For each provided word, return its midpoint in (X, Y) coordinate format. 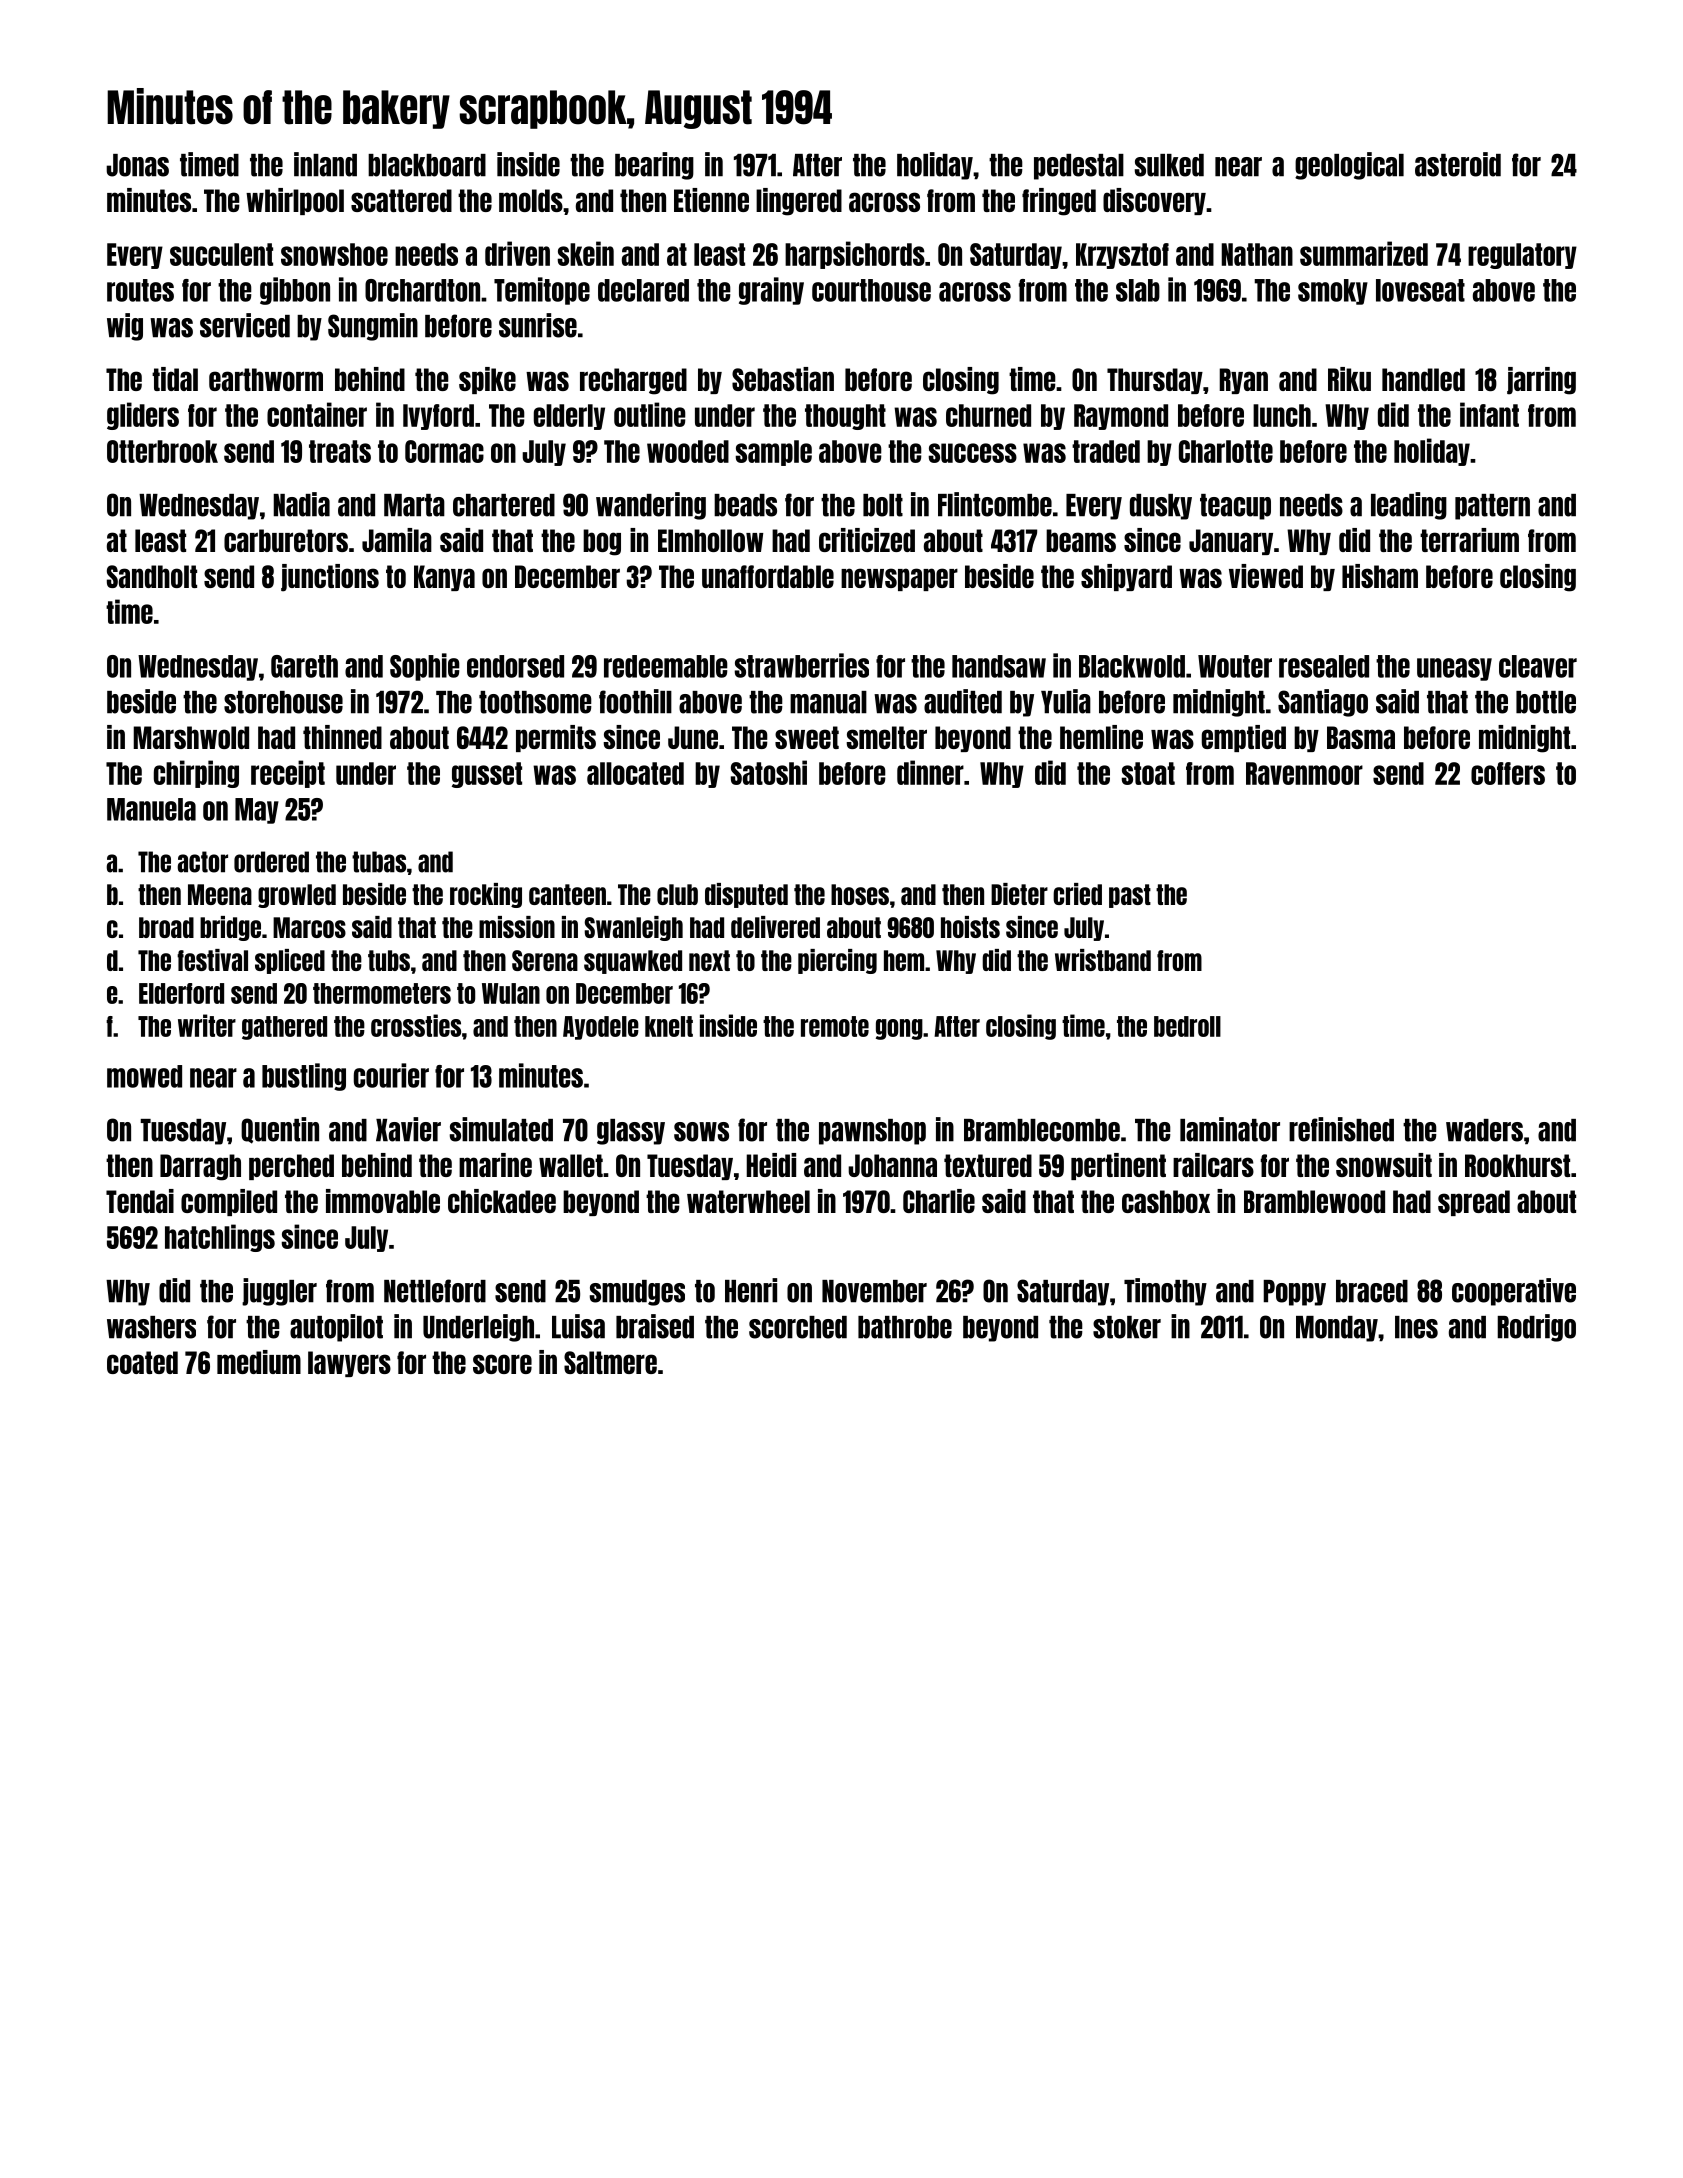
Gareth (304, 666)
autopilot (336, 1328)
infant (1489, 414)
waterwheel (748, 1201)
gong (899, 1029)
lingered (799, 202)
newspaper (899, 579)
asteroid (1458, 164)
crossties (416, 1025)
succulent (221, 254)
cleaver (1538, 666)
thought (845, 417)
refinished (1341, 1129)
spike (487, 380)
